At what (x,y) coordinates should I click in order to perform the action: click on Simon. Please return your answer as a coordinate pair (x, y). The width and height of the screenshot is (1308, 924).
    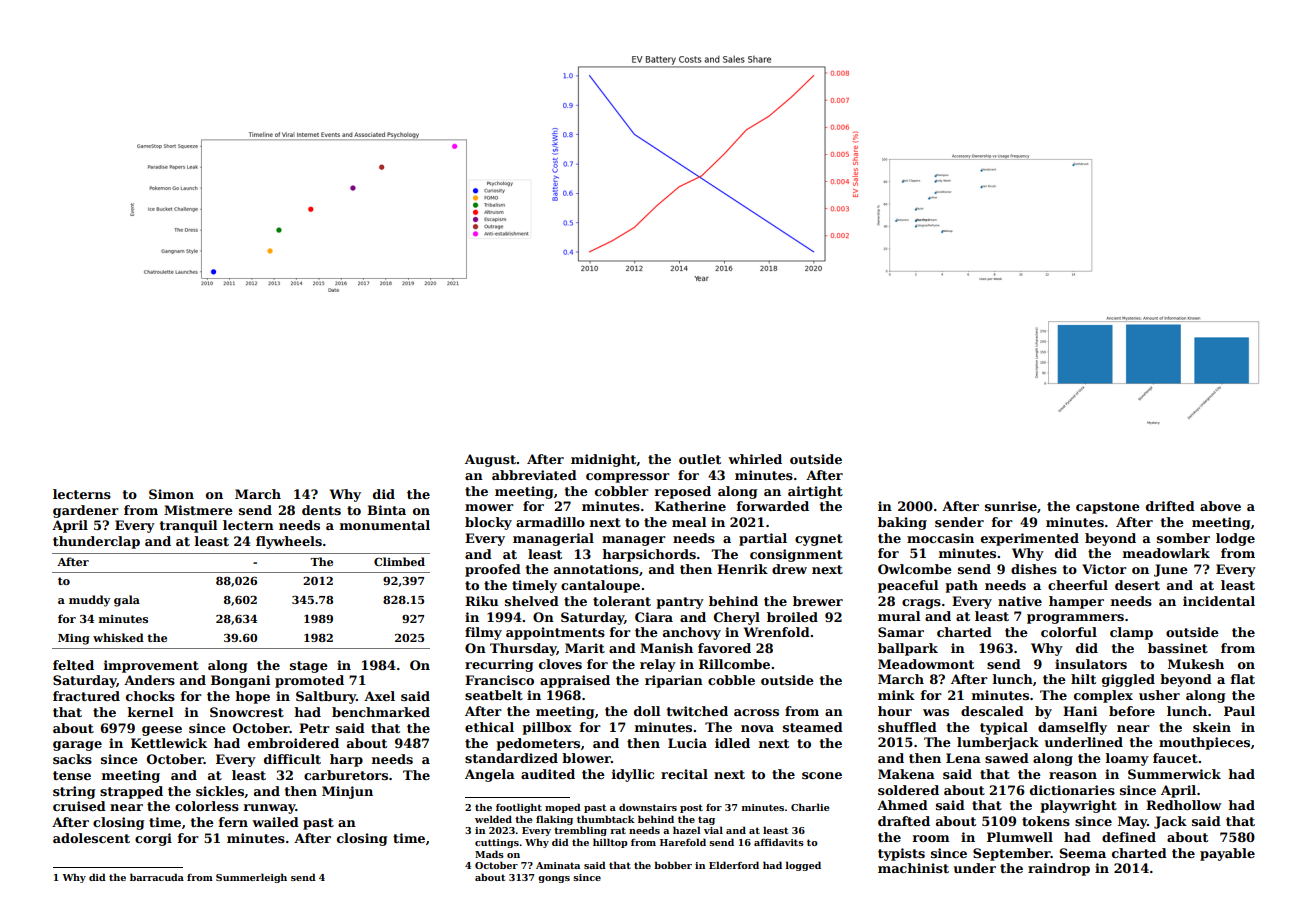
    Looking at the image, I should click on (171, 494).
